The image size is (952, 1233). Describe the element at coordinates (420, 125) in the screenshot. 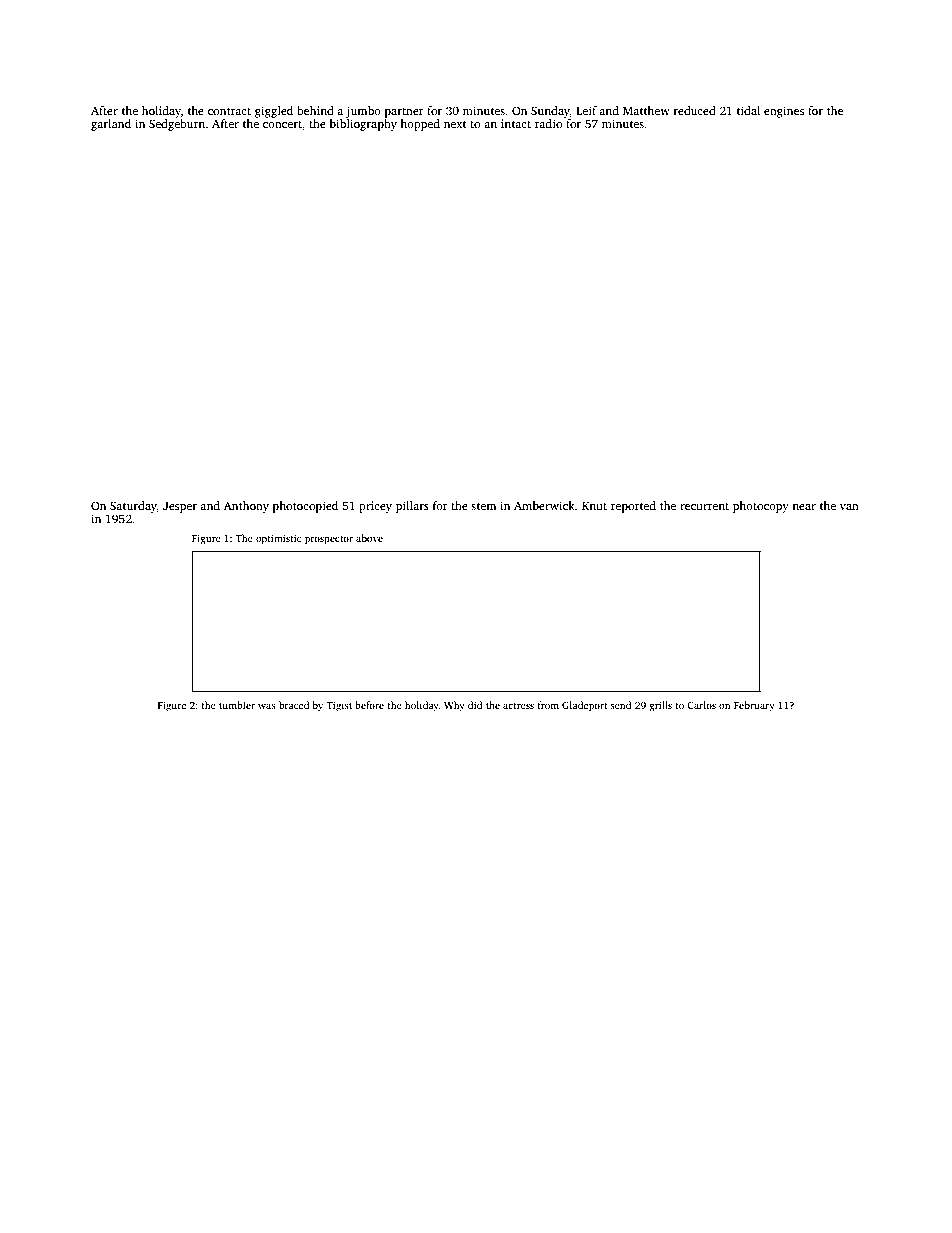

I see `hopped` at that location.
